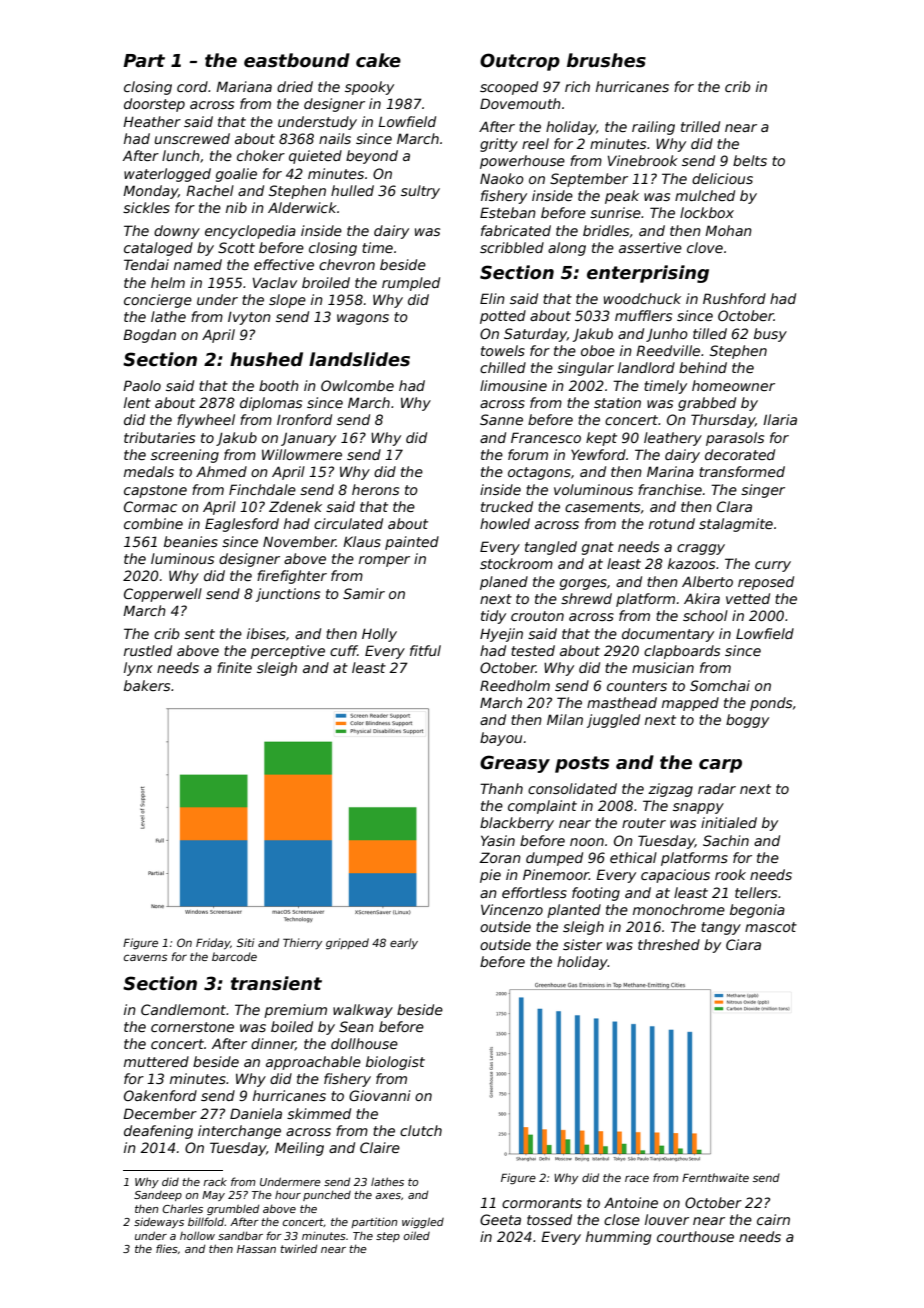  What do you see at coordinates (158, 1196) in the page?
I see `Sandeep` at bounding box center [158, 1196].
